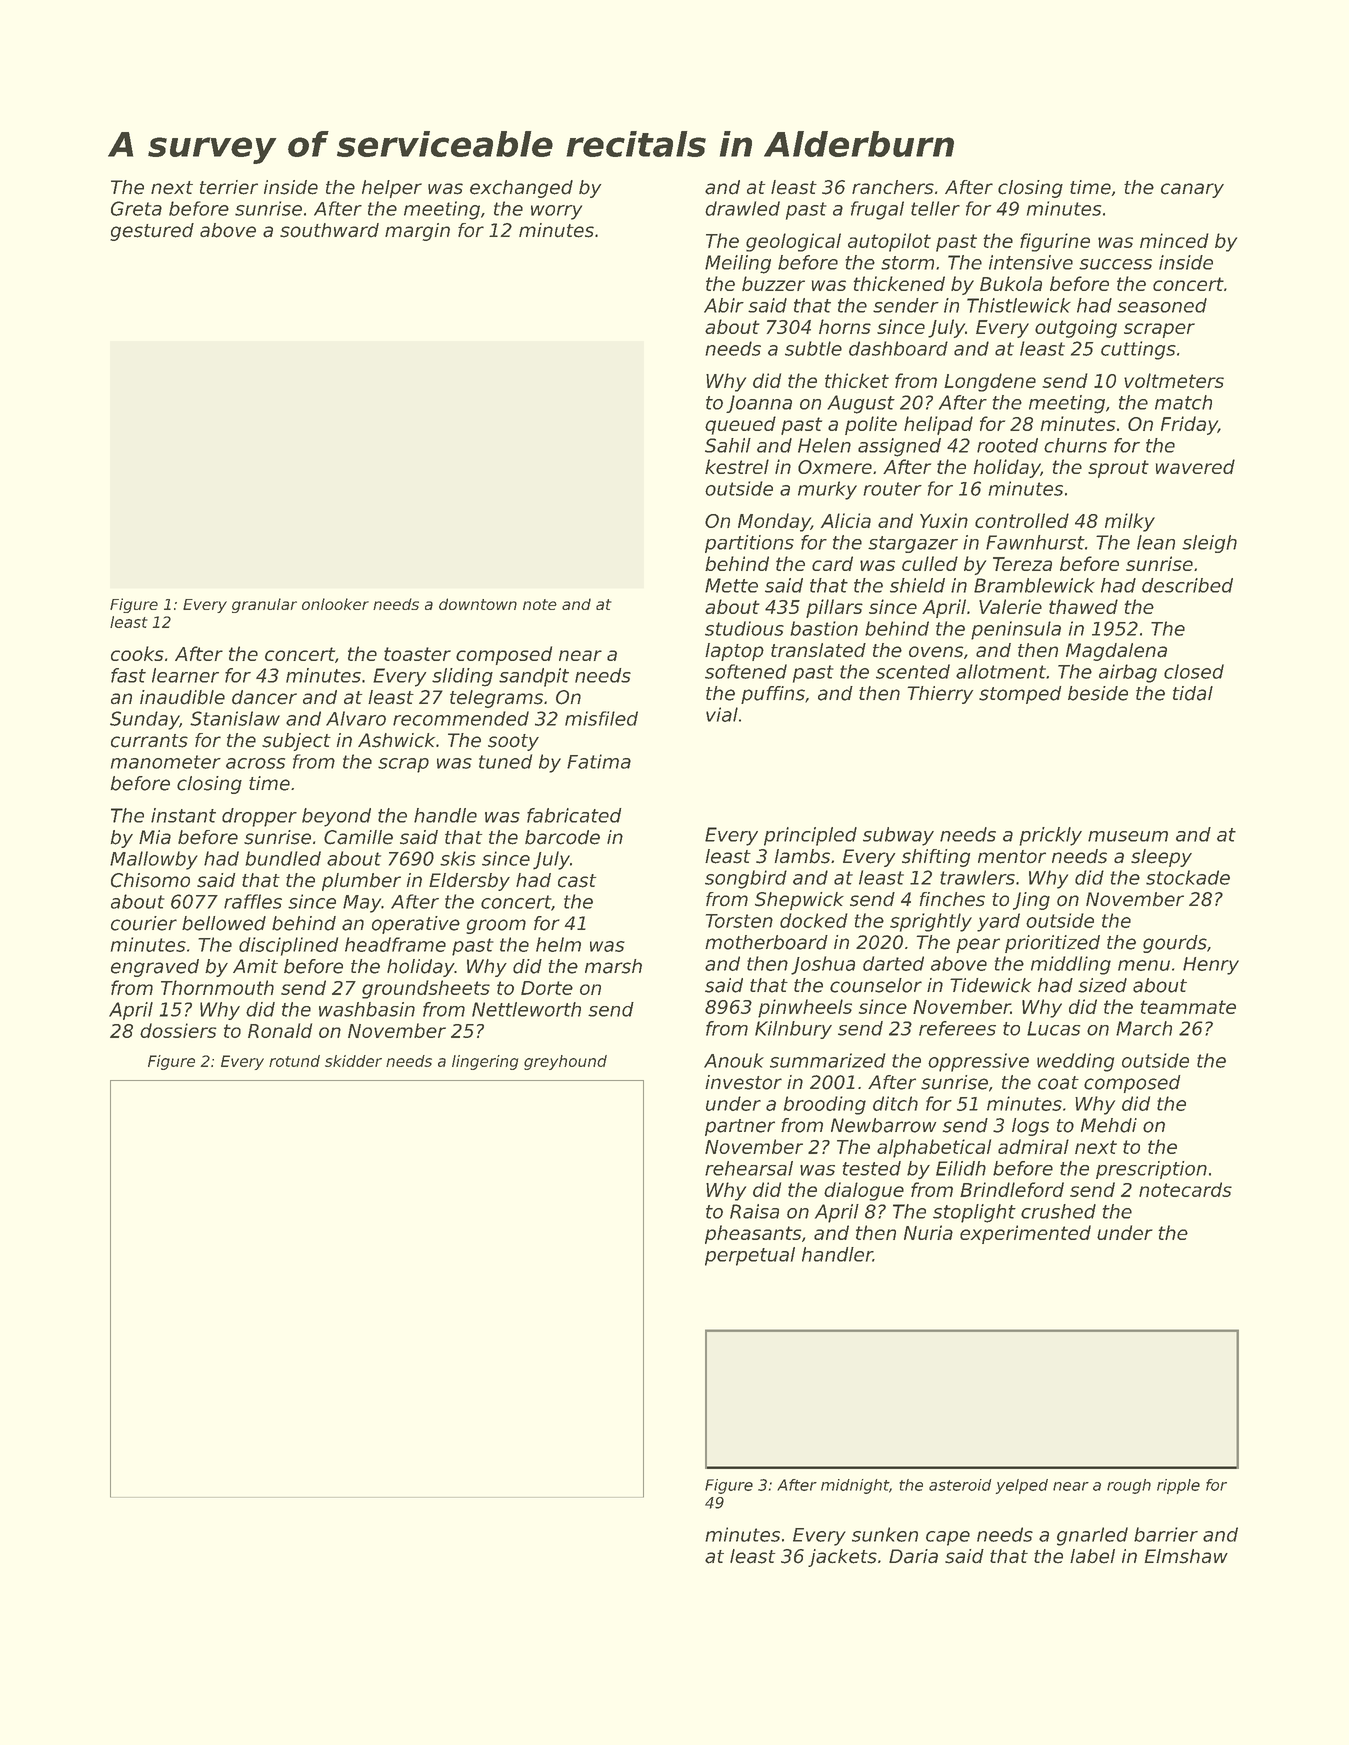 This image has width=1349, height=1745. Describe the element at coordinates (335, 604) in the image. I see `onlooker` at that location.
